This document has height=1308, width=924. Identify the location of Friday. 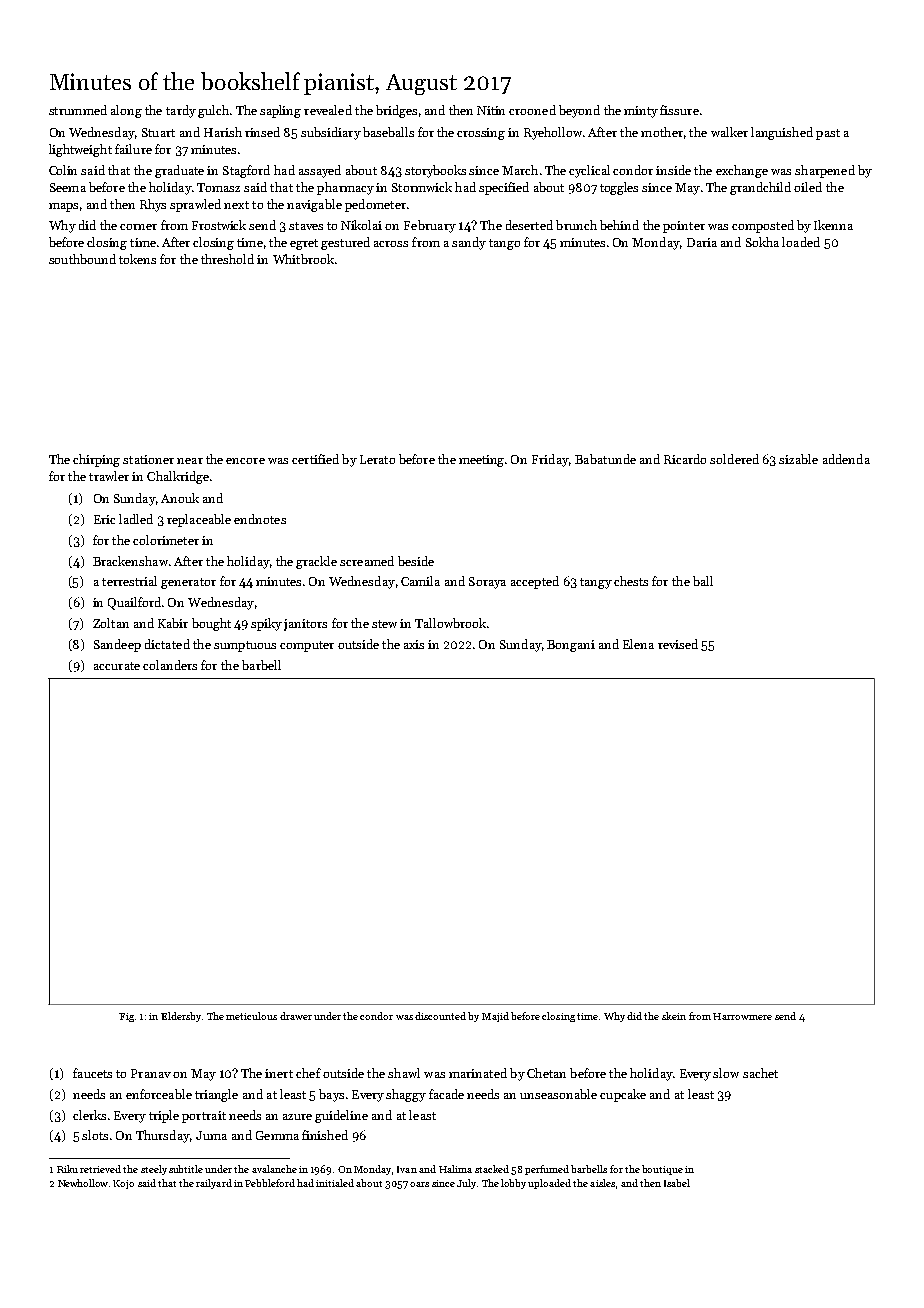
(550, 460).
